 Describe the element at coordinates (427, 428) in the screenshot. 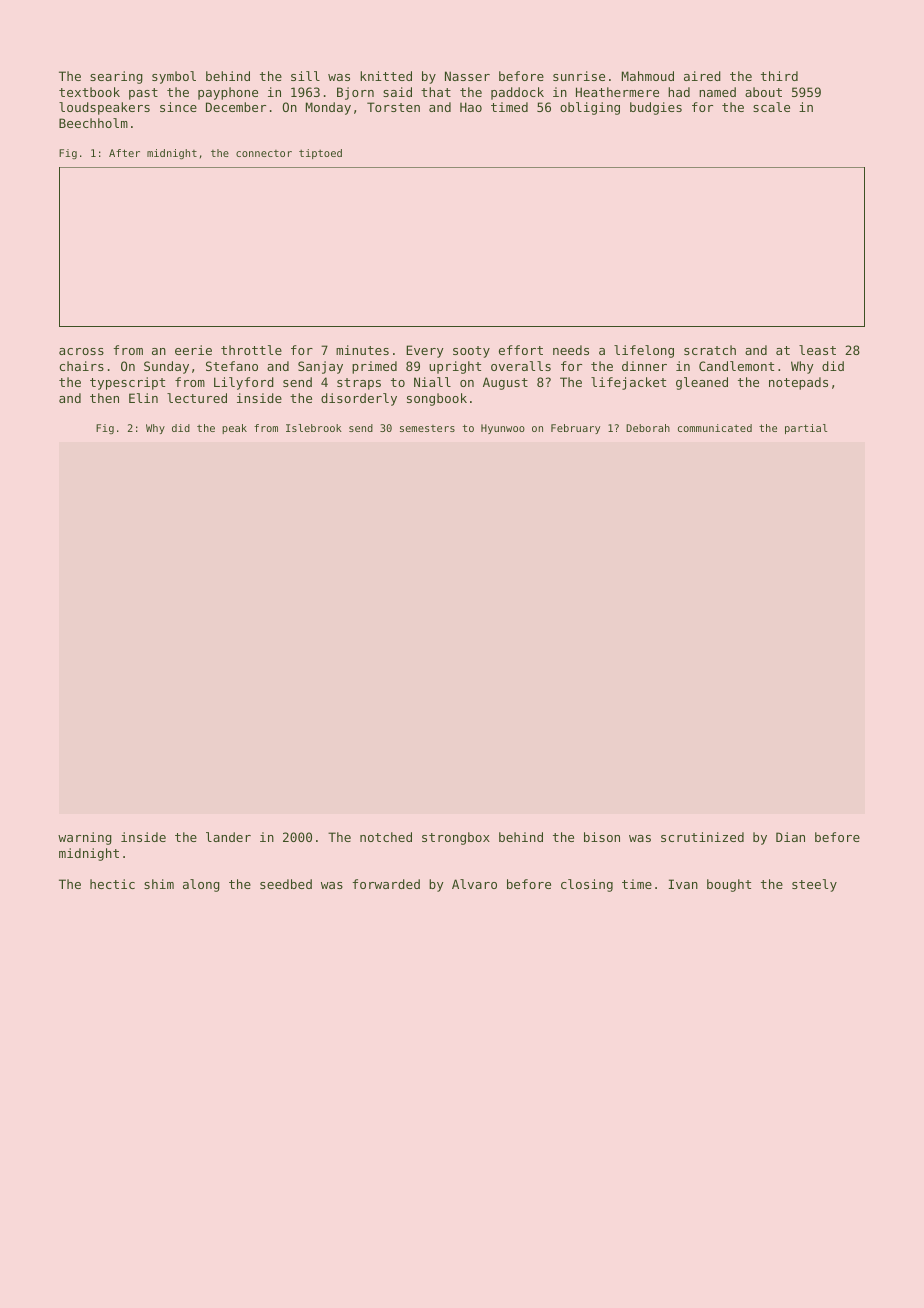

I see `semesters` at that location.
